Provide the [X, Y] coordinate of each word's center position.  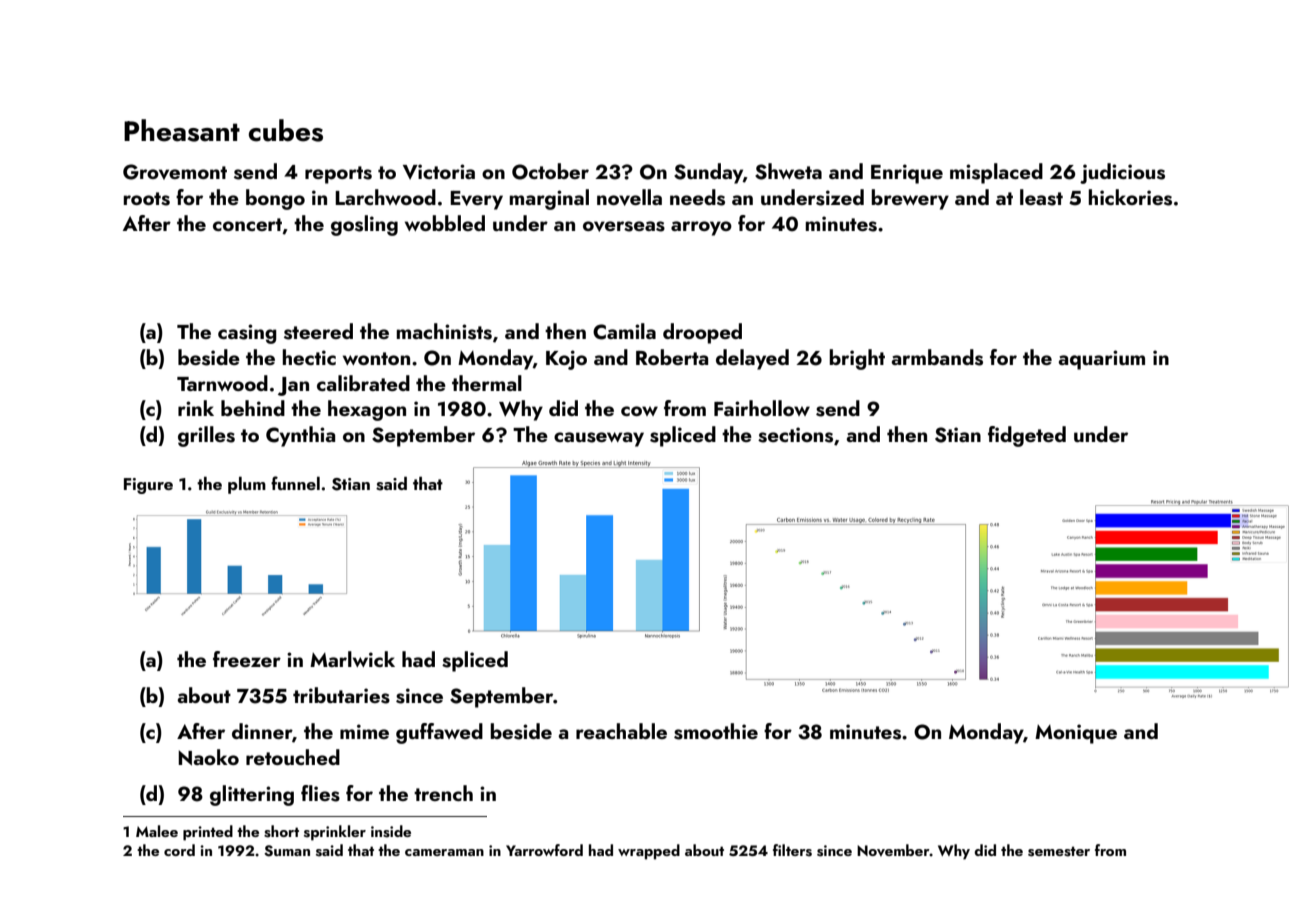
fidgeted [1027, 436]
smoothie [716, 731]
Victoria [439, 172]
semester [1059, 851]
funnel [295, 483]
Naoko [208, 757]
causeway [599, 439]
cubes [286, 130]
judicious [1122, 173]
